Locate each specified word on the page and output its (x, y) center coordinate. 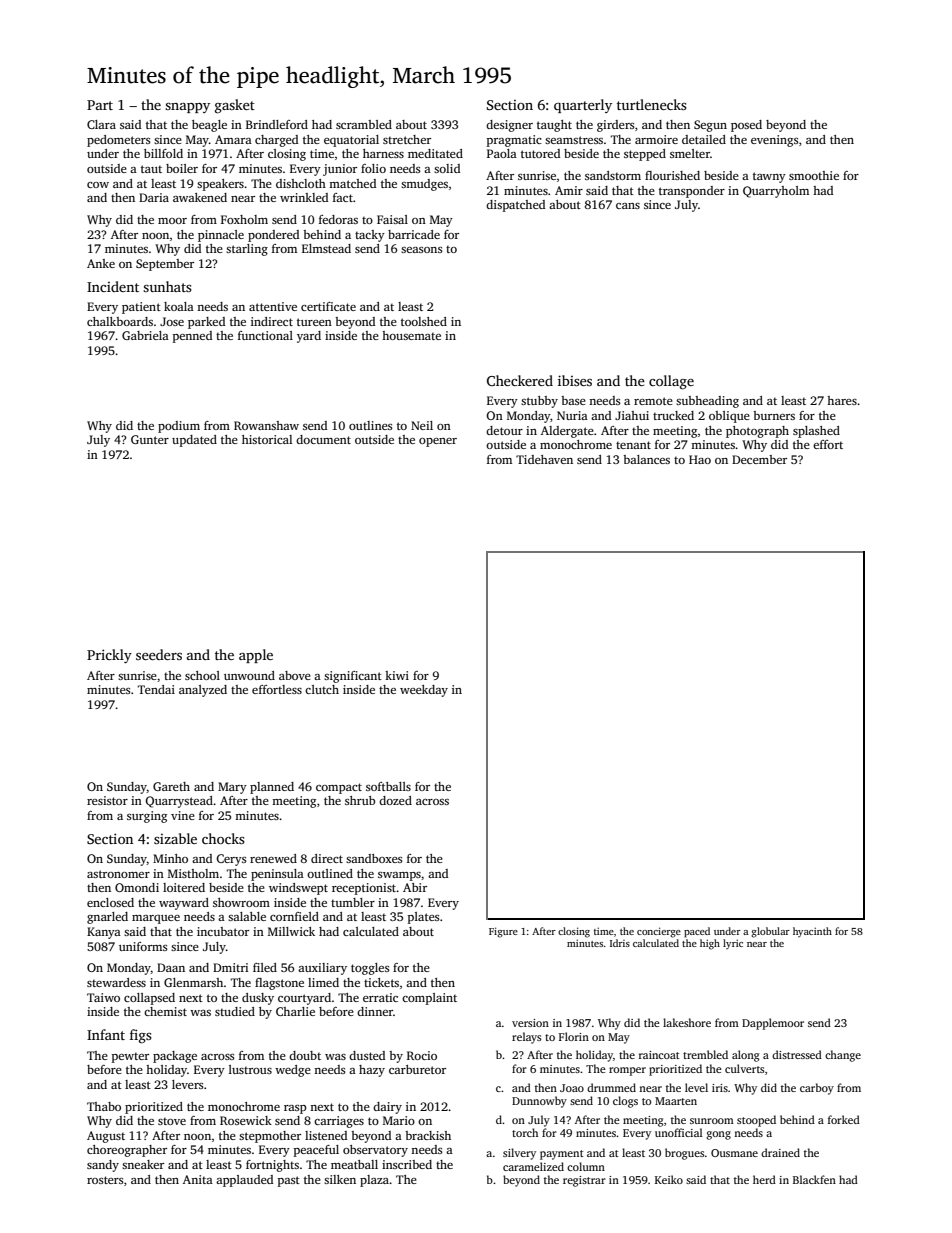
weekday (424, 691)
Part (100, 105)
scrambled (364, 124)
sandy (103, 1166)
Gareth (171, 786)
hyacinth (812, 932)
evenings (775, 141)
